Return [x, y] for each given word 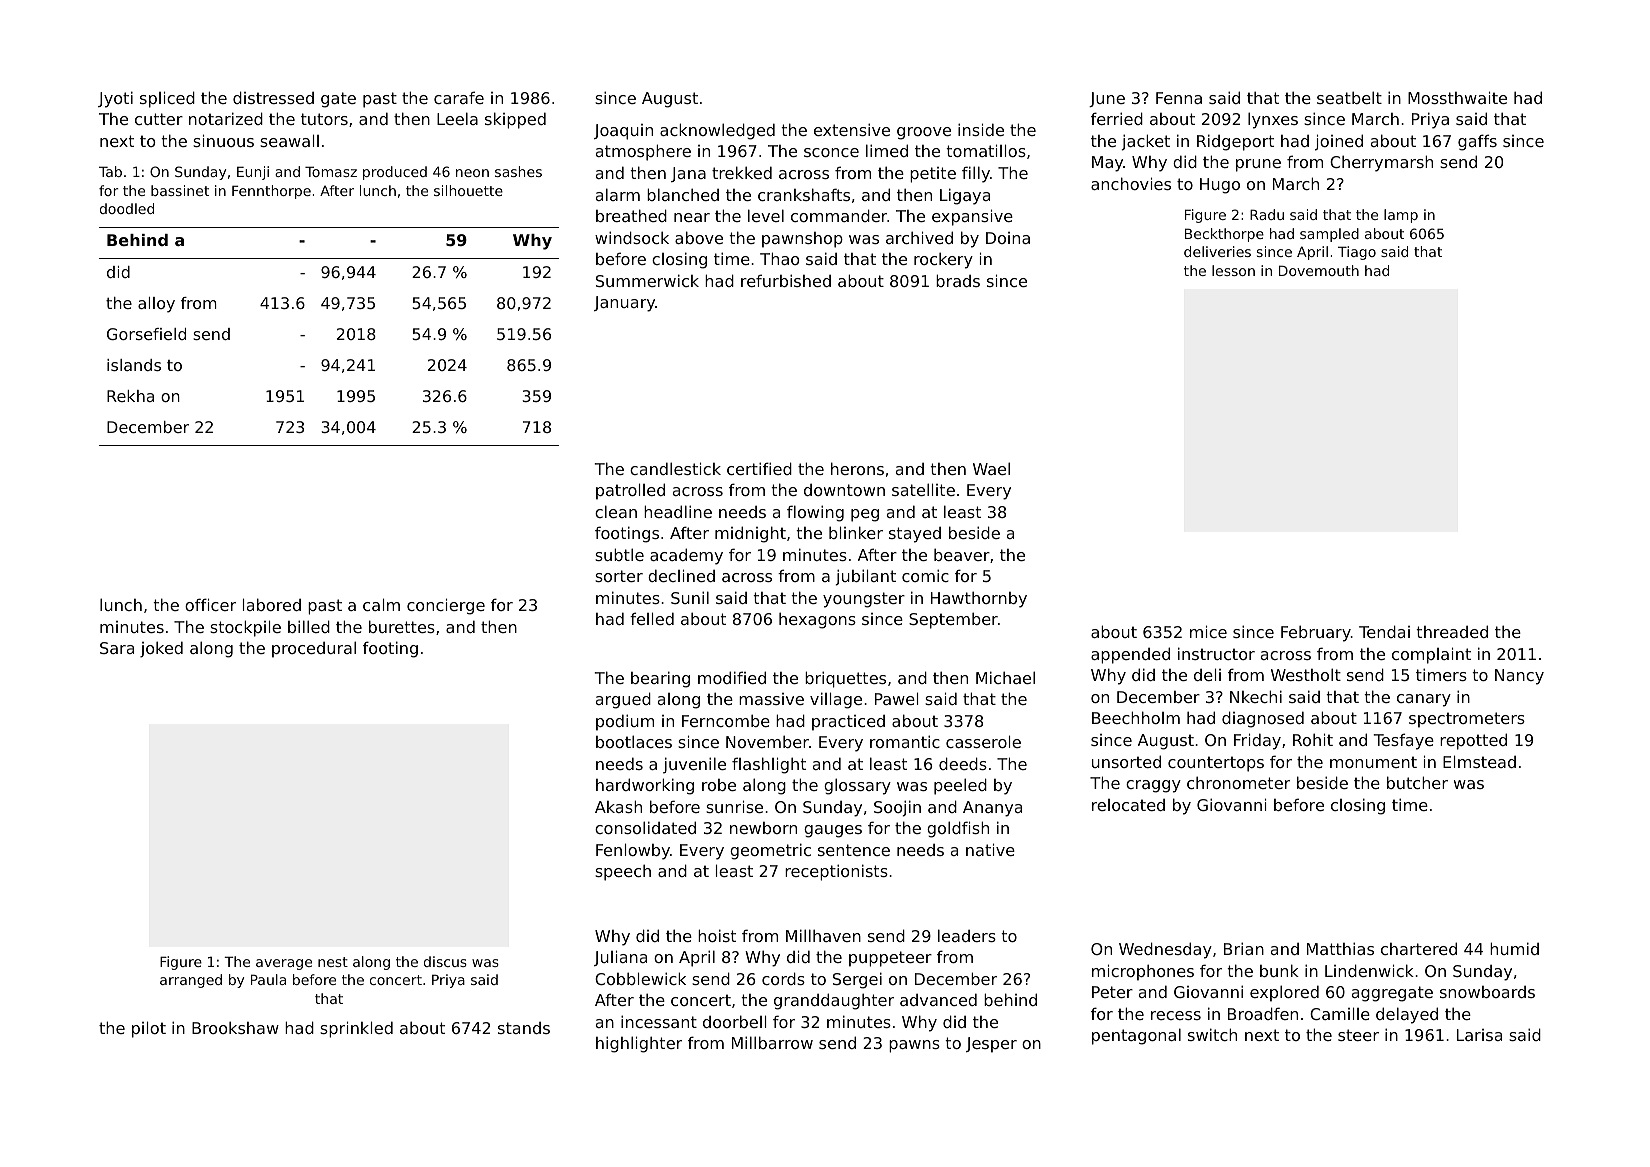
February [1316, 633]
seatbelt [1349, 97]
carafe [459, 97]
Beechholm [1136, 717]
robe [719, 785]
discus [445, 961]
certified [759, 468]
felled [652, 618]
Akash [618, 806]
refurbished [786, 280]
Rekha [130, 396]
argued [623, 700]
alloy [156, 305]
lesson [1233, 270]
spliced [167, 99]
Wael [991, 468]
